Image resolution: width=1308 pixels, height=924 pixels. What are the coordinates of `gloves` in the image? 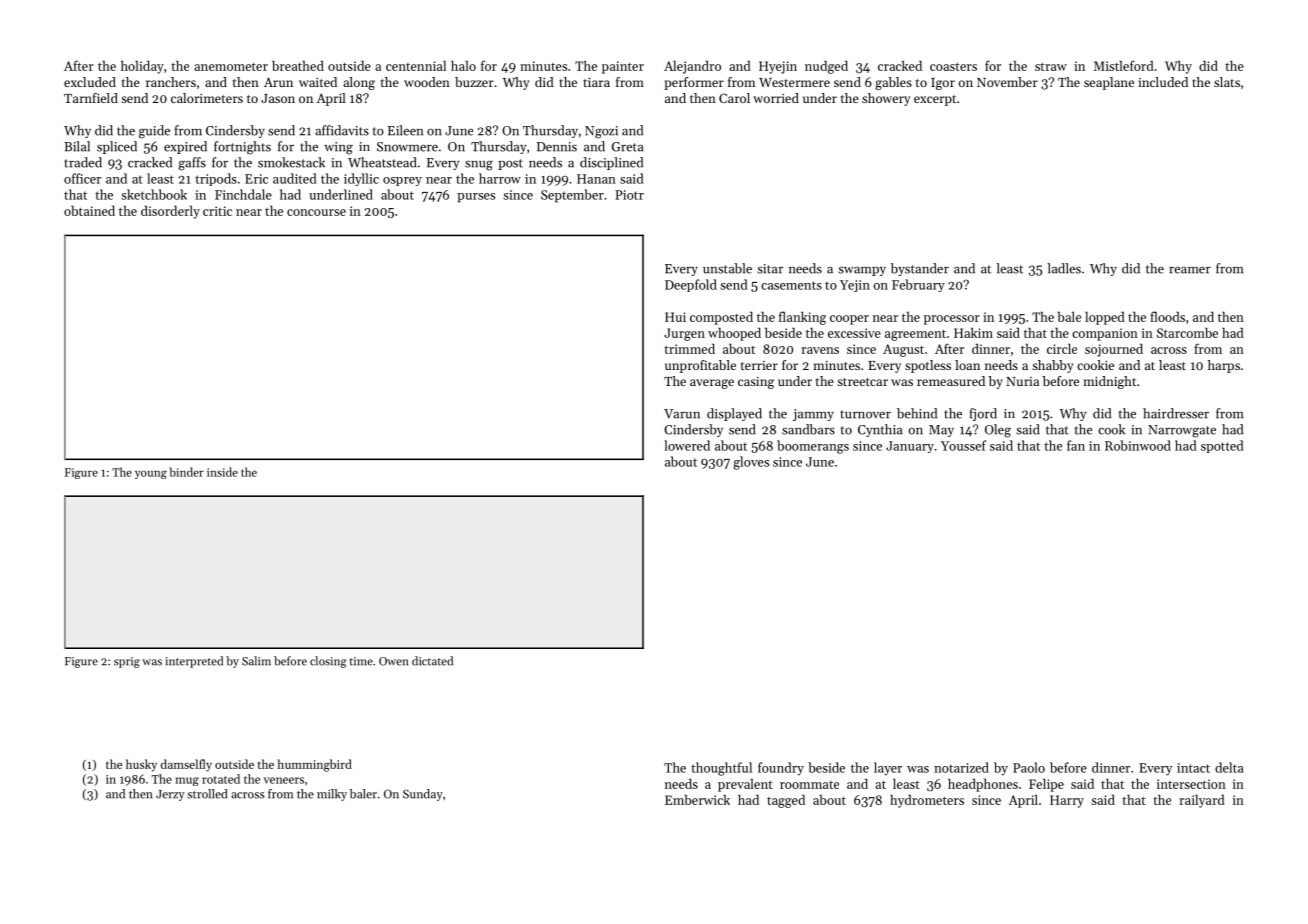 It's located at (751, 463).
